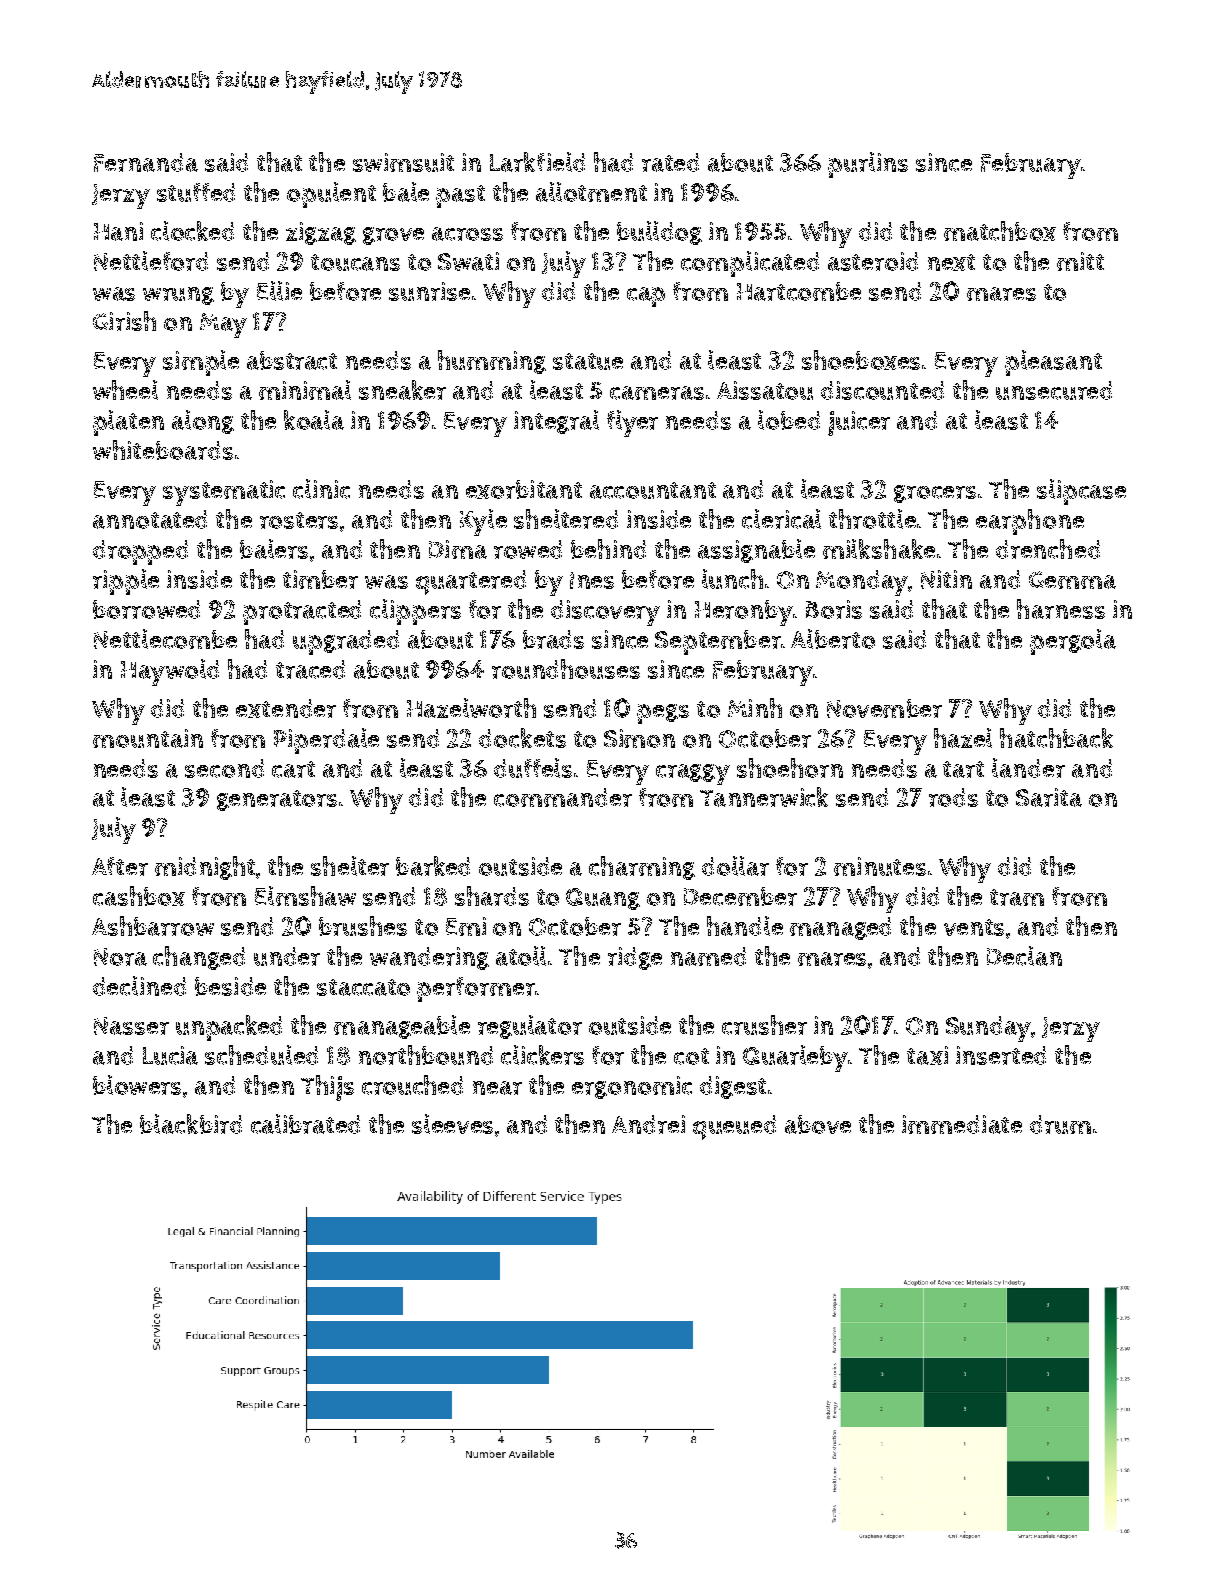 Image resolution: width=1227 pixels, height=1588 pixels. What do you see at coordinates (191, 1124) in the screenshot?
I see `blackbird` at bounding box center [191, 1124].
